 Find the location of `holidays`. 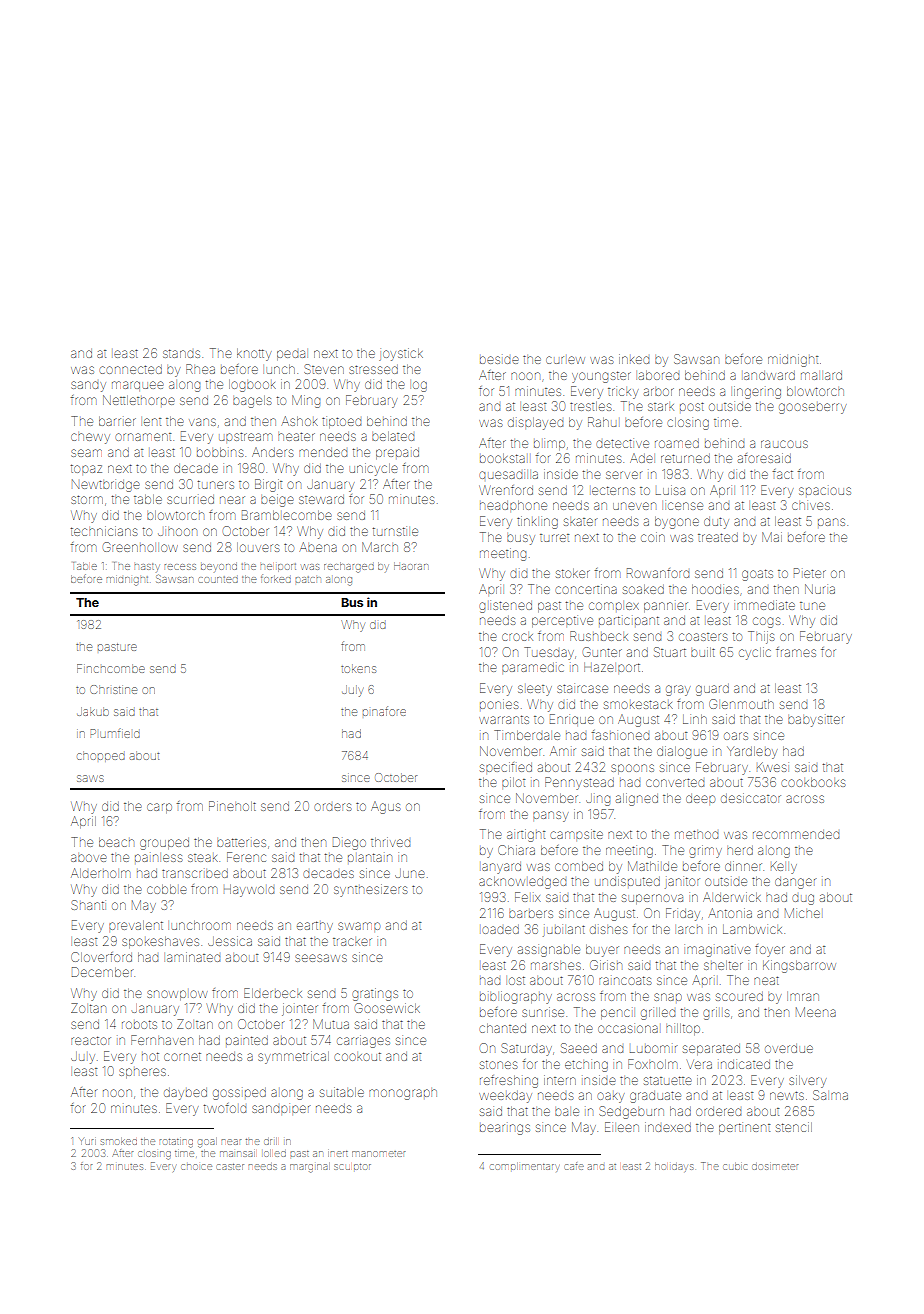

holidays is located at coordinates (674, 1167).
